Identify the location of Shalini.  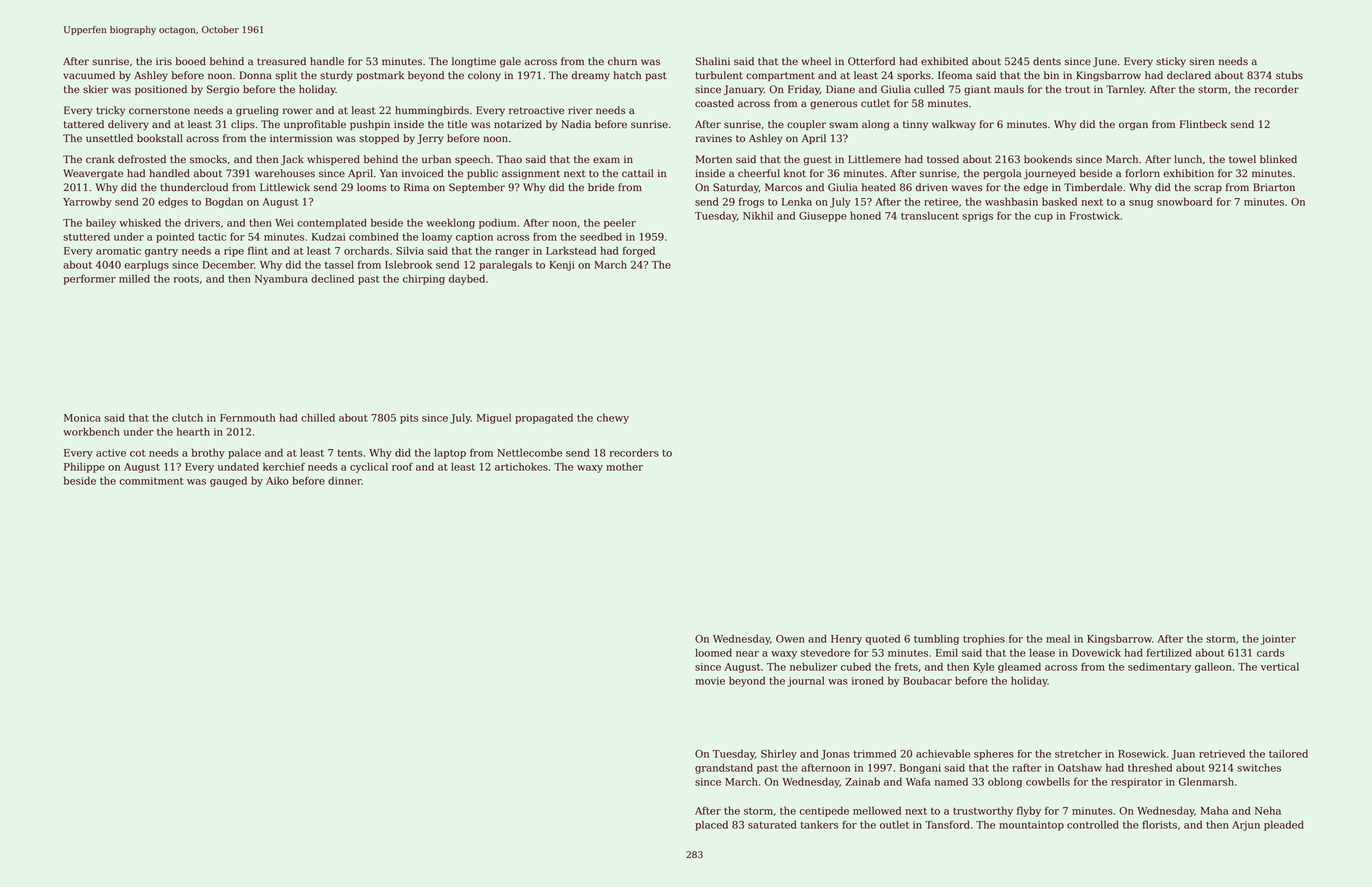
(713, 61).
